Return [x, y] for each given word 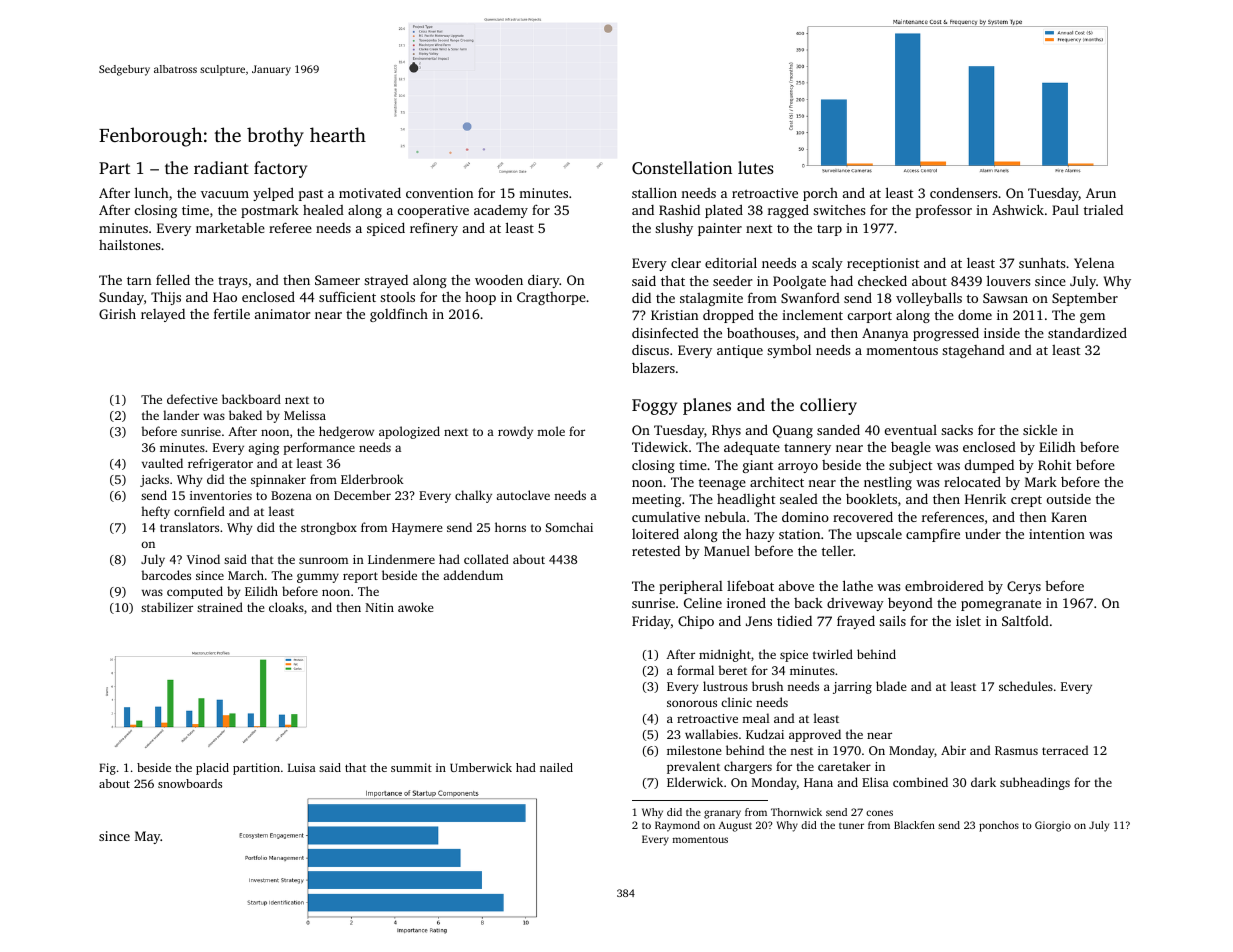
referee [290, 227]
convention [439, 193]
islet [968, 620]
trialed [1103, 210]
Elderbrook [372, 479]
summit [411, 767]
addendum [473, 575]
